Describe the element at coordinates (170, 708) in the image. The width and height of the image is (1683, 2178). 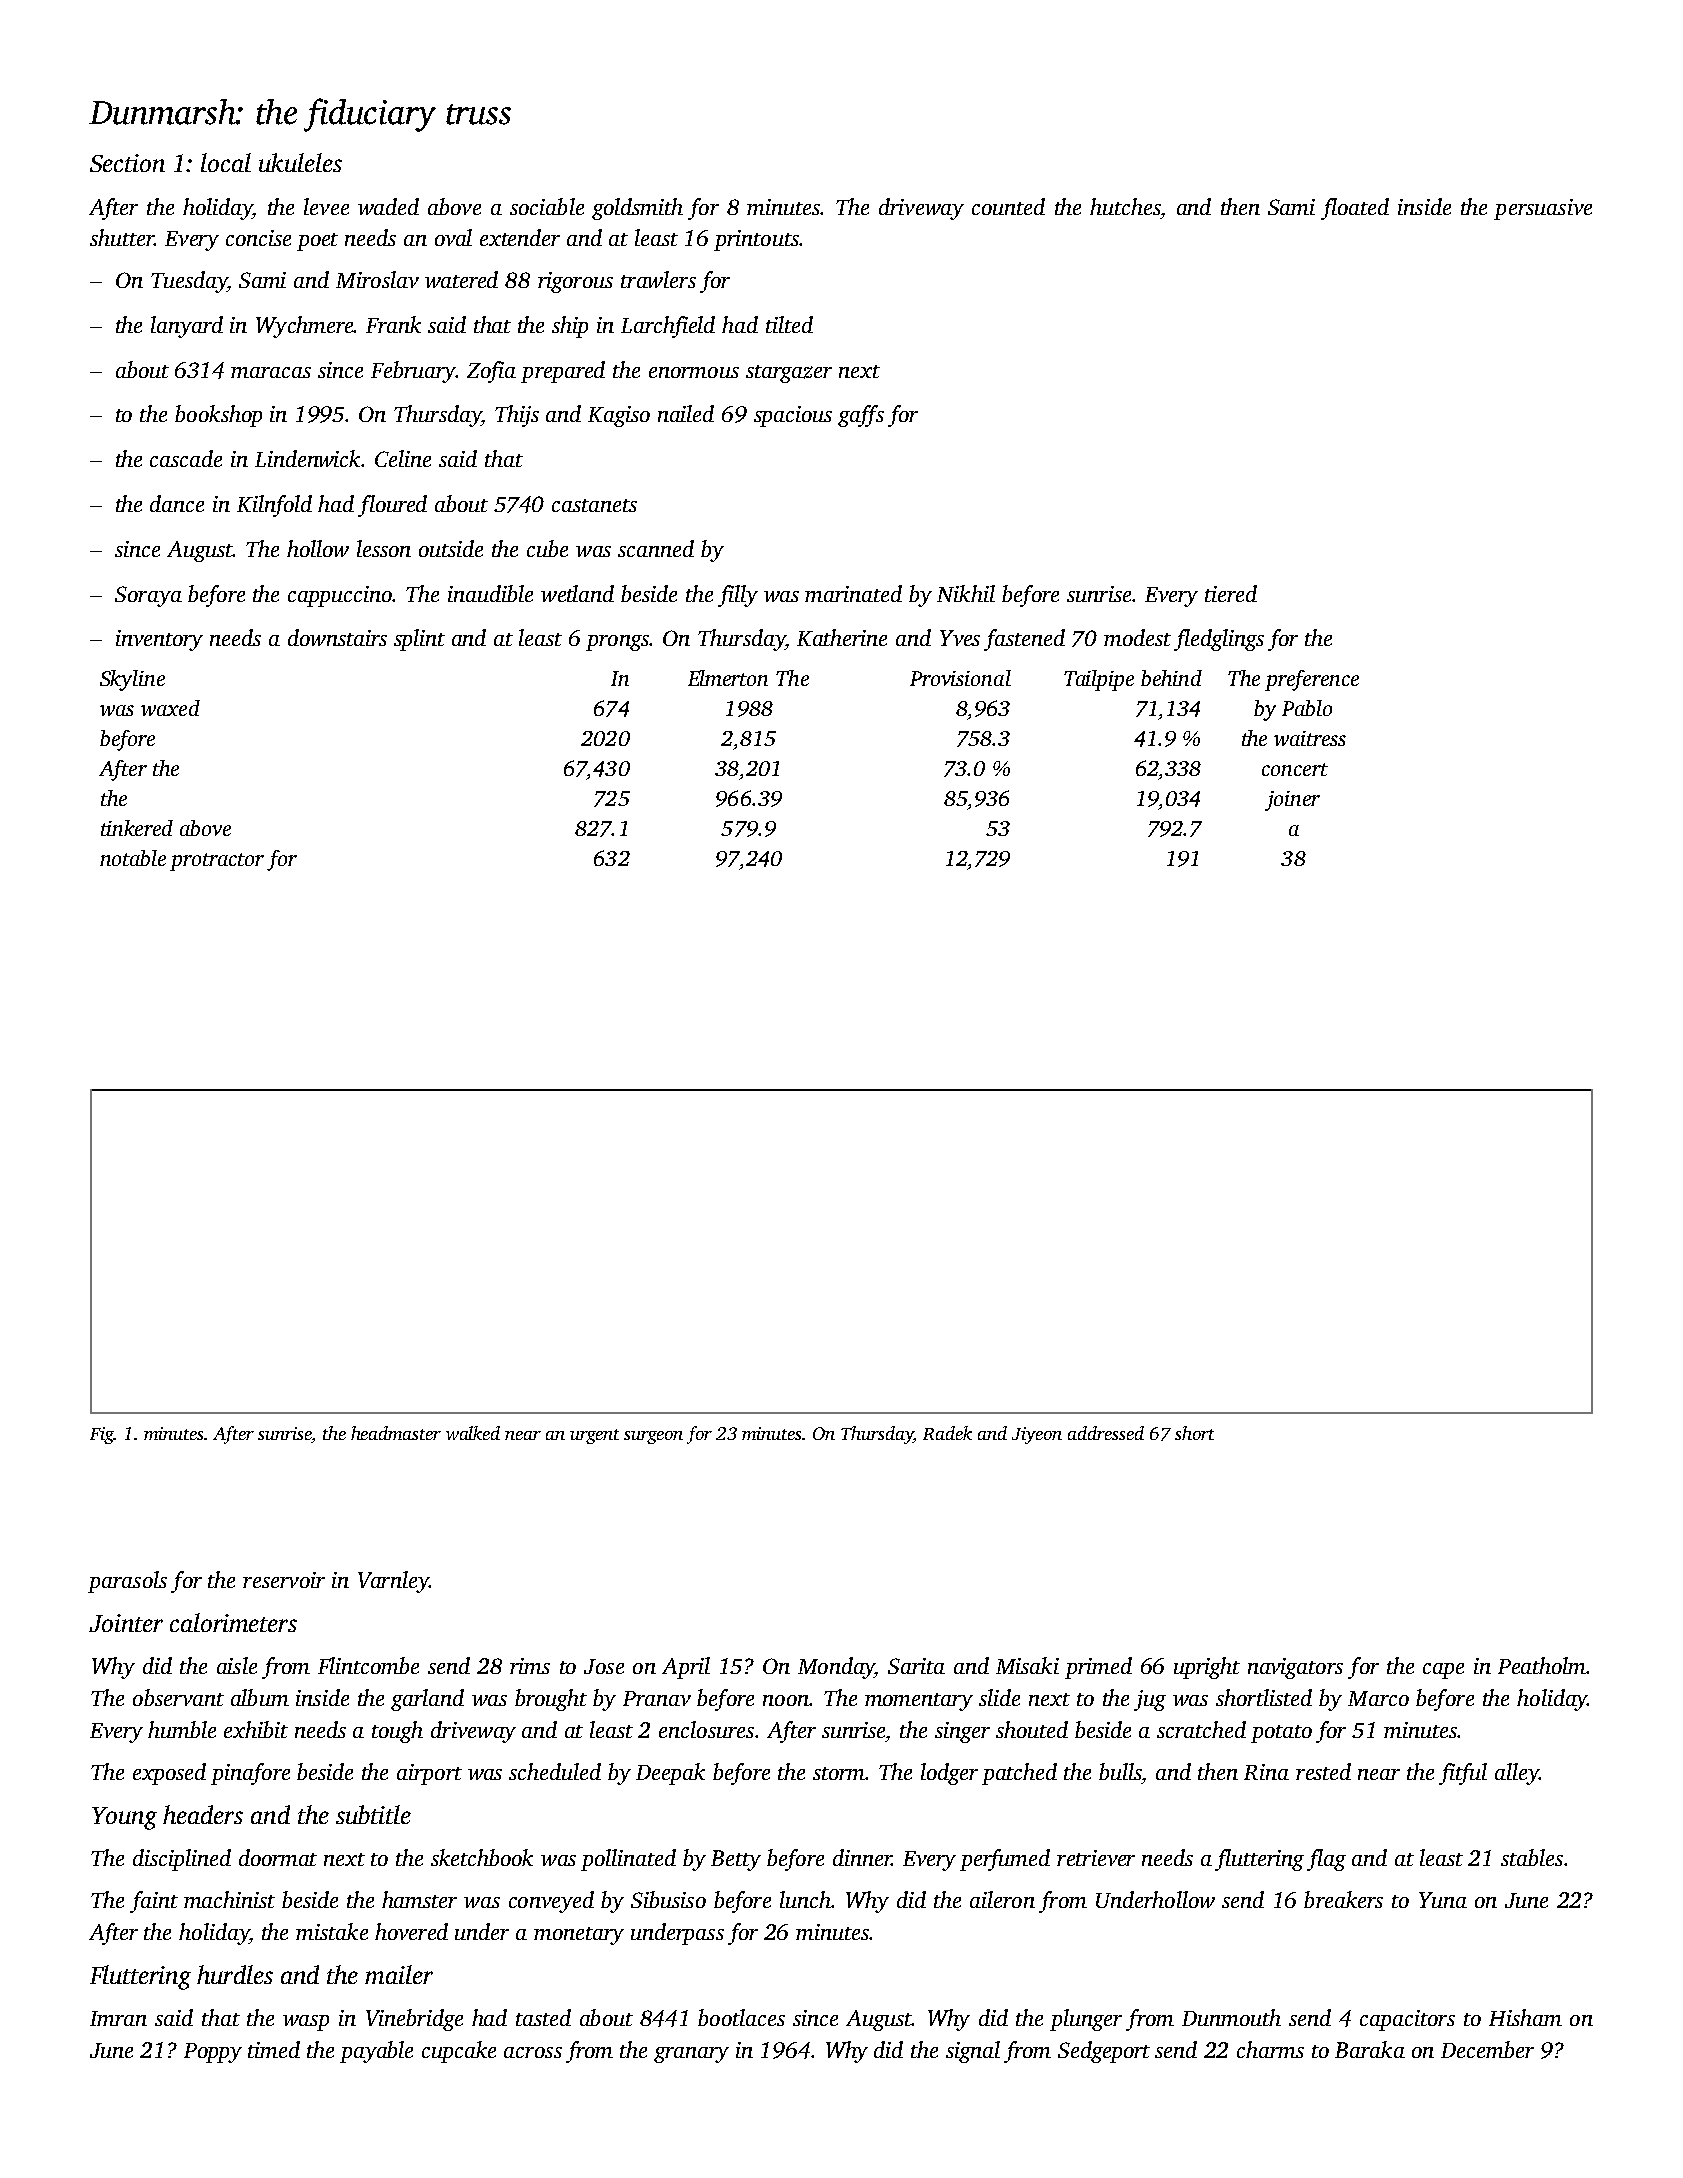
I see `waxed` at that location.
